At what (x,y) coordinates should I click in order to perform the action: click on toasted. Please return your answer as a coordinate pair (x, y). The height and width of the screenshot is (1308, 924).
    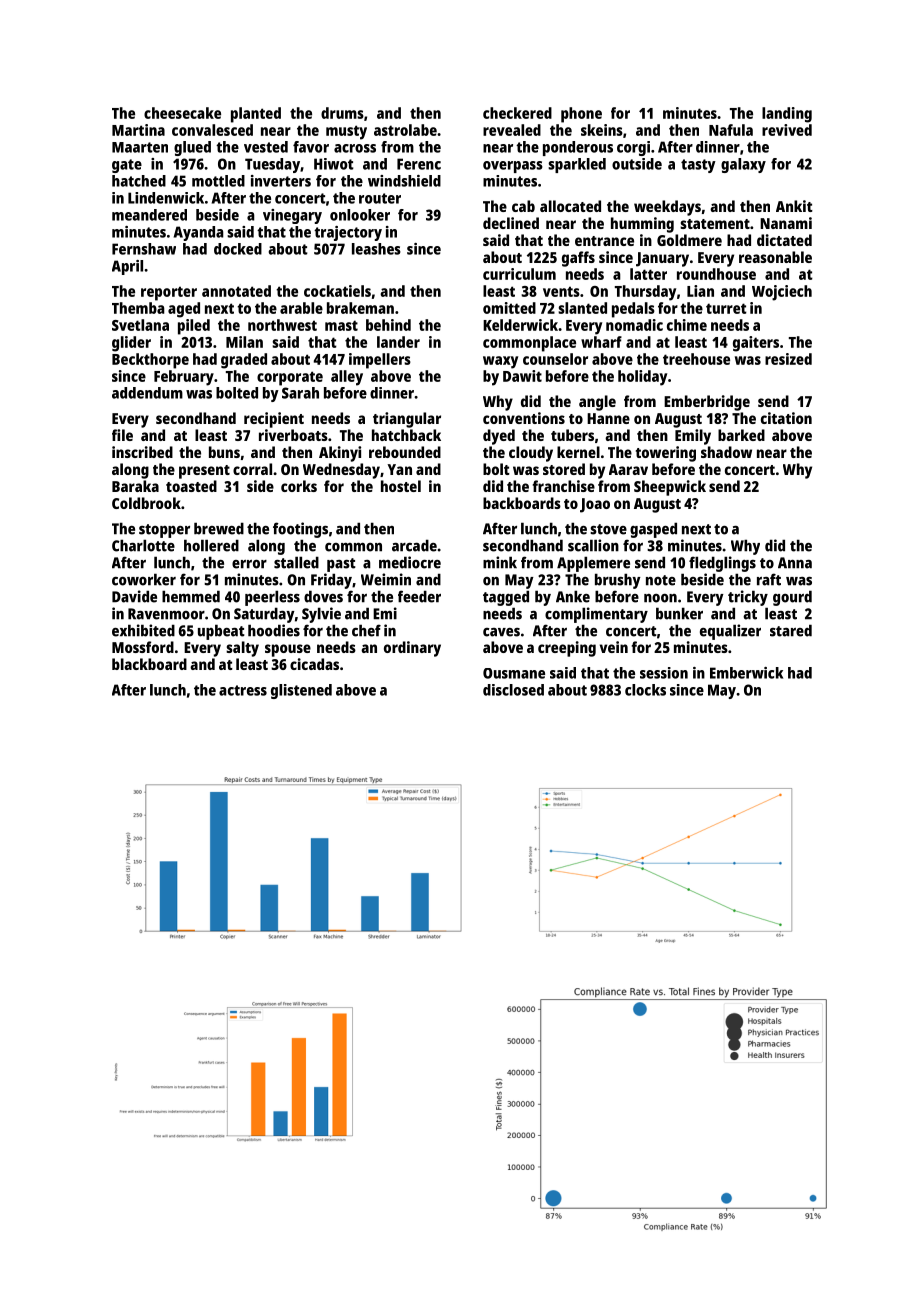
    Looking at the image, I should click on (191, 486).
